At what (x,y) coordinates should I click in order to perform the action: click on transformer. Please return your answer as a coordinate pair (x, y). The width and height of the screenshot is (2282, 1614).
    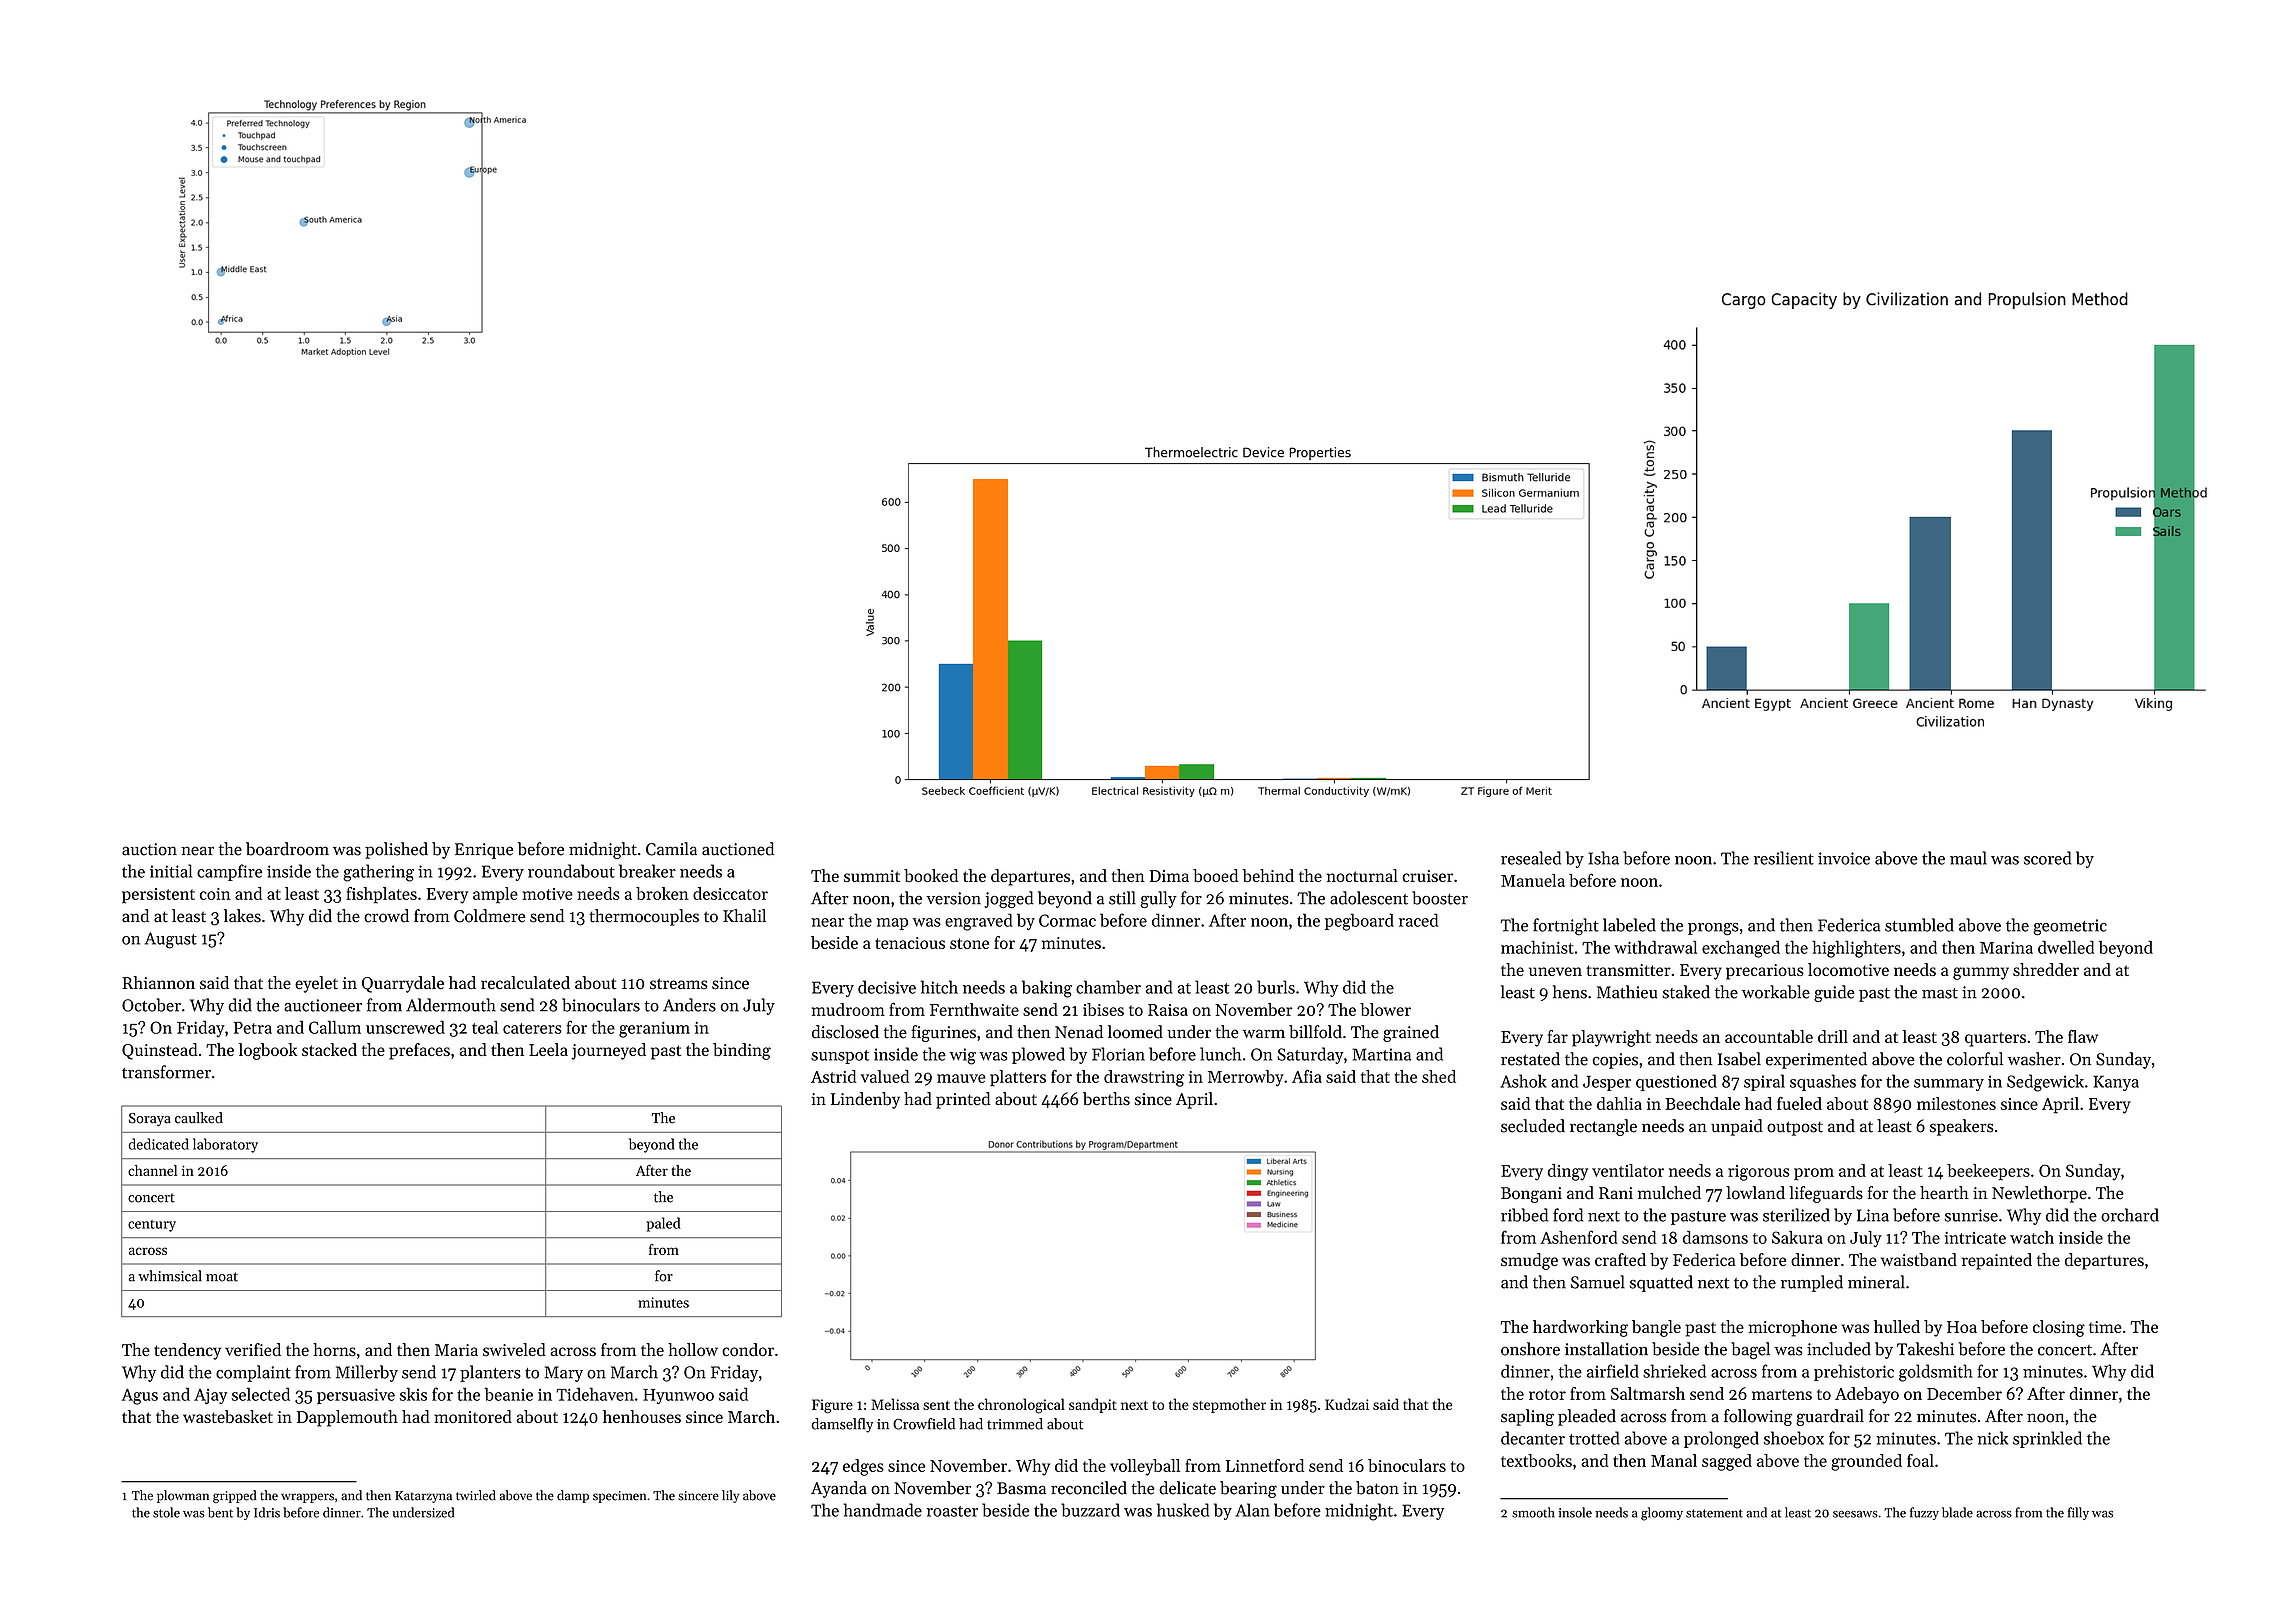
    Looking at the image, I should click on (166, 1072).
